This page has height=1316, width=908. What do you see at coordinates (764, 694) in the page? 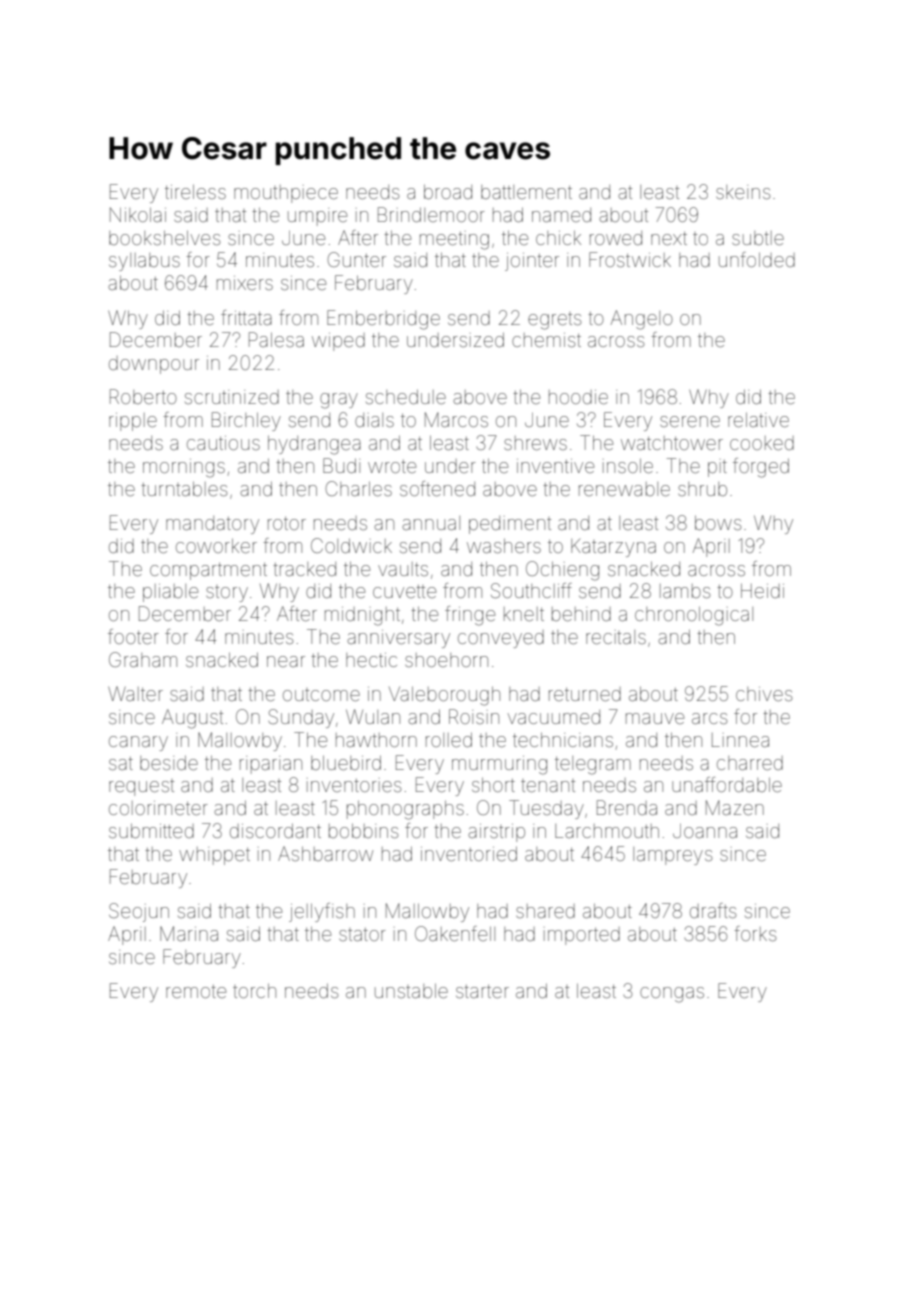
I see `chives` at bounding box center [764, 694].
